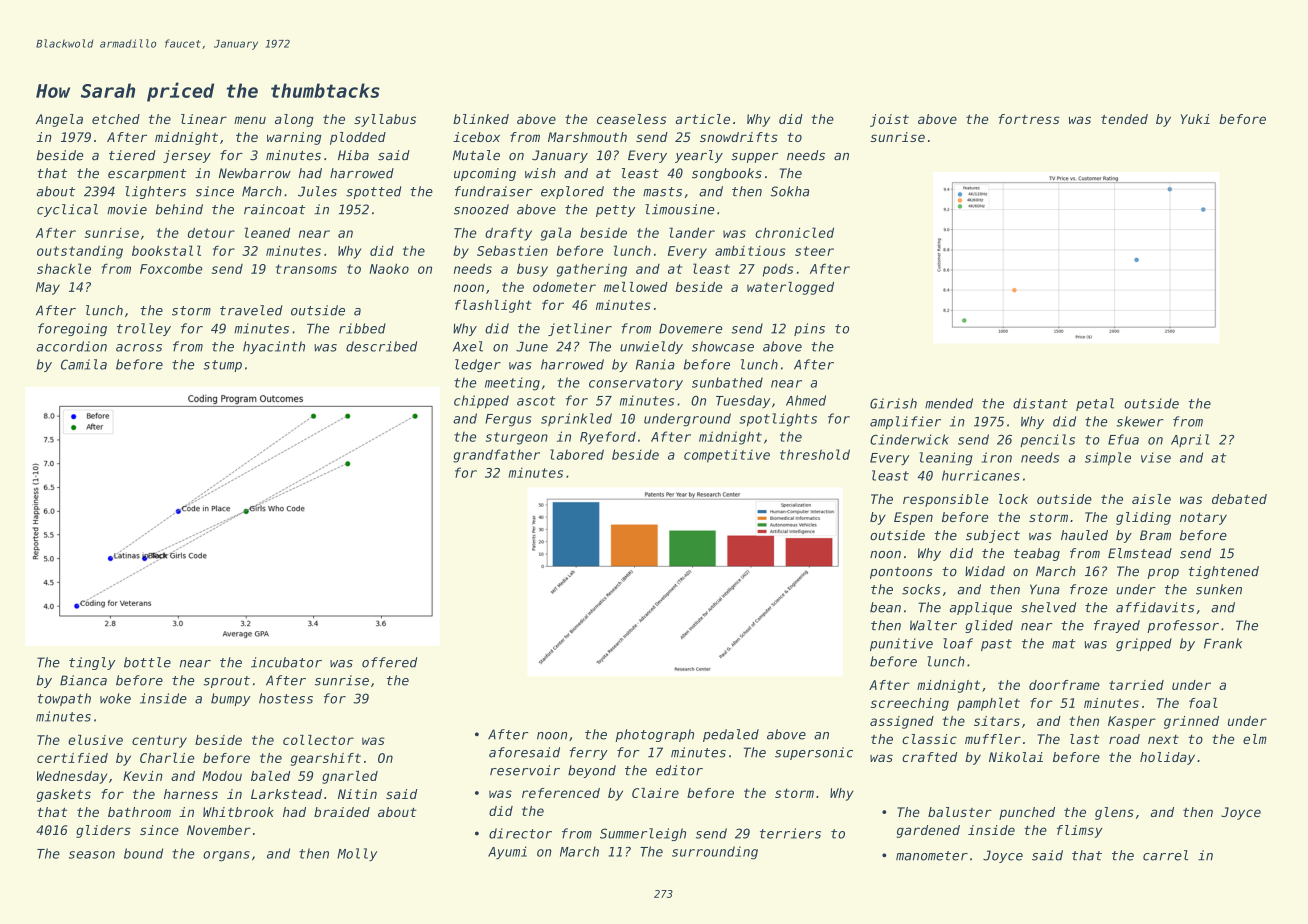  I want to click on grandfather, so click(496, 456).
